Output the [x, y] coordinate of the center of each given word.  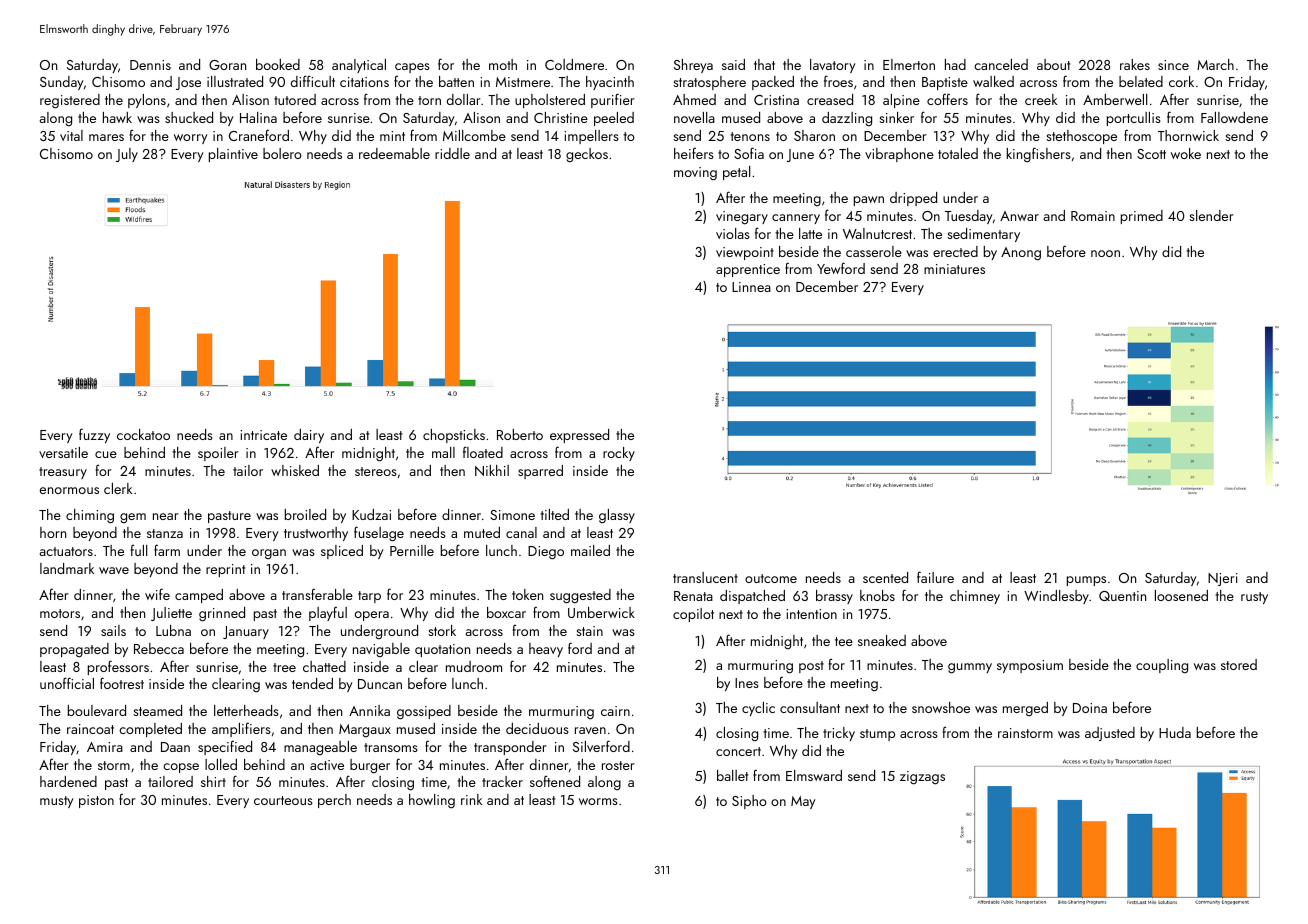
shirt [213, 781]
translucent [705, 577]
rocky [619, 454]
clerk [118, 488]
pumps [1086, 581]
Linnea [751, 287]
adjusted [1110, 734]
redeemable [394, 153]
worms [598, 801]
